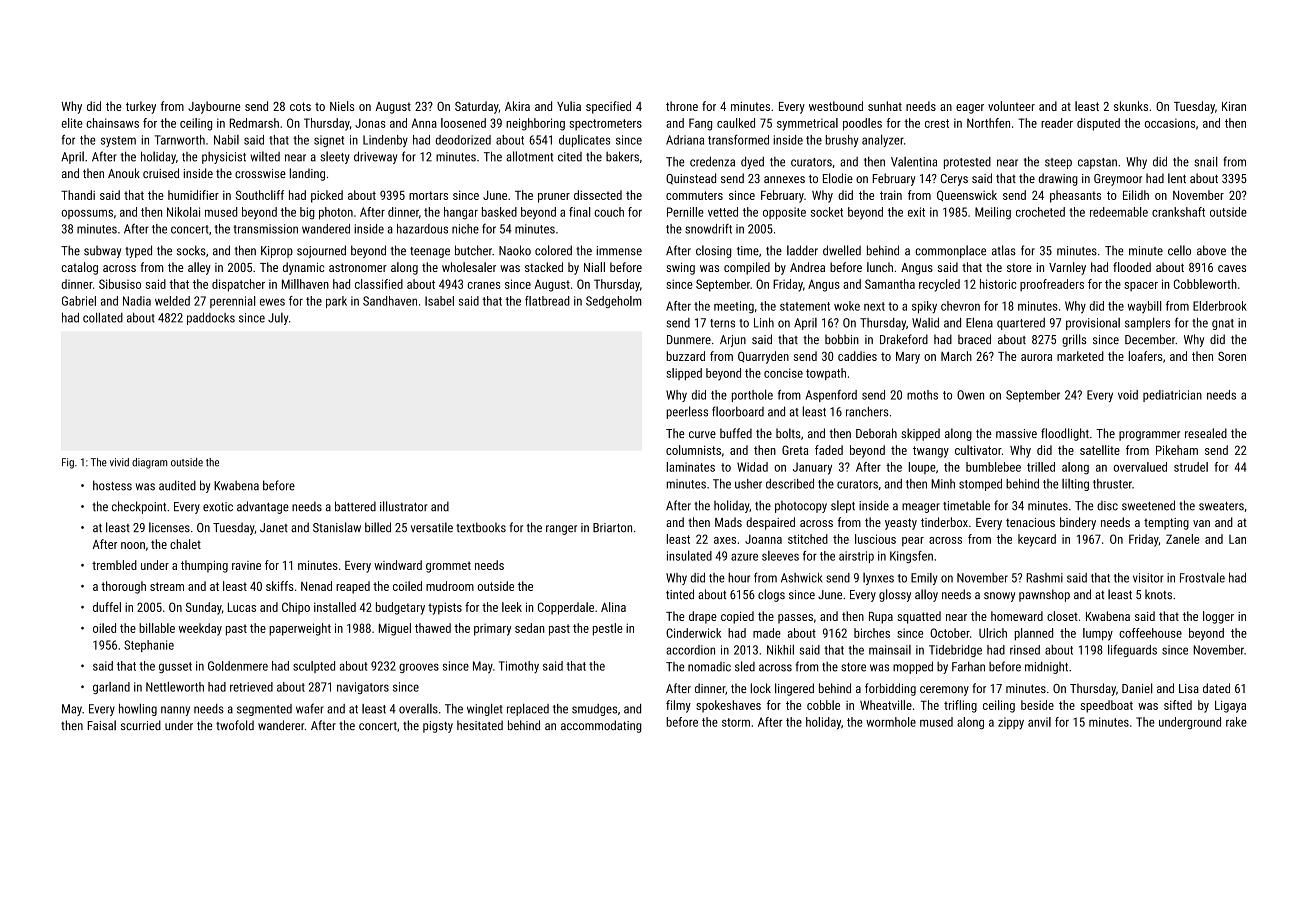  I want to click on trembled, so click(114, 565).
